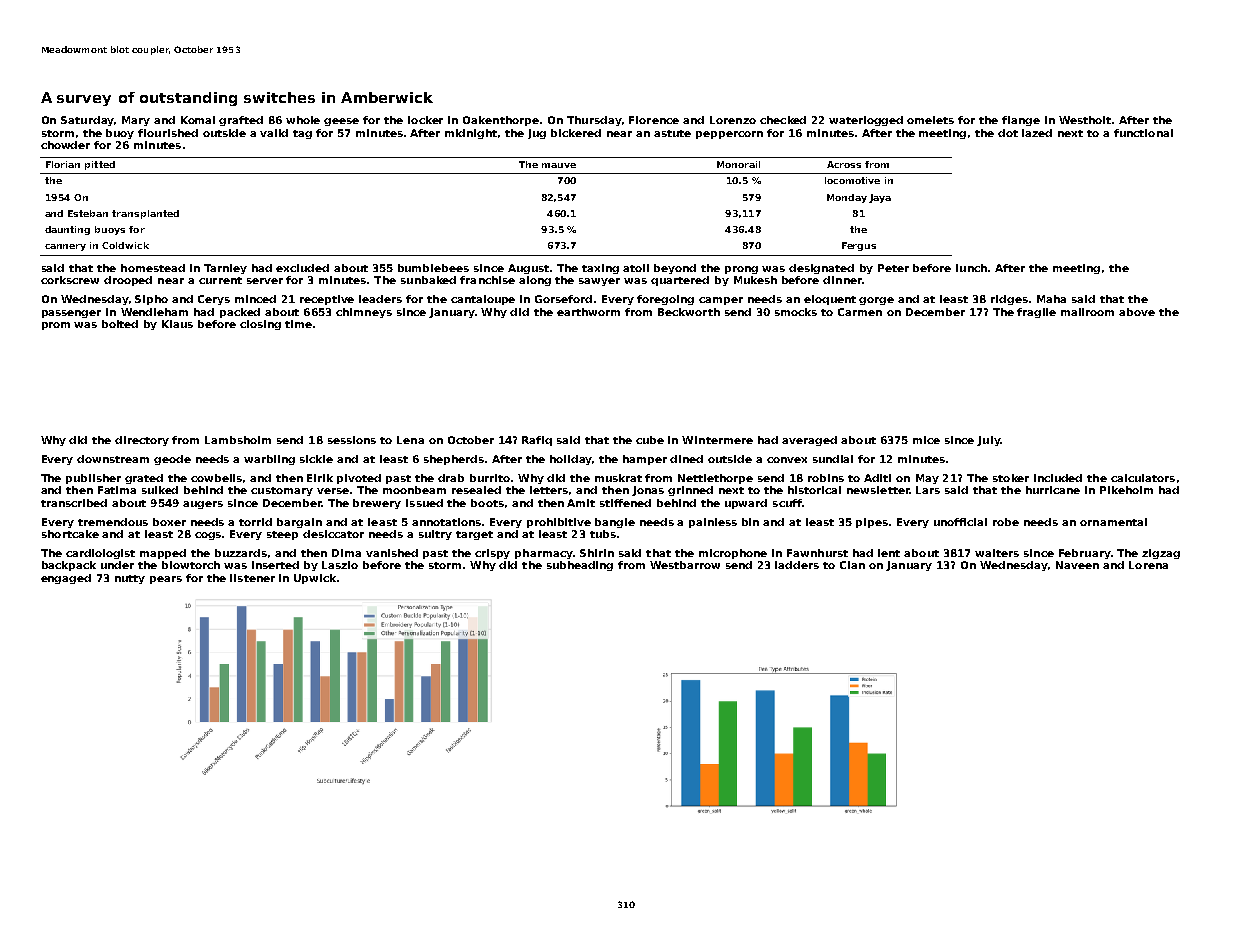  I want to click on listener, so click(252, 578).
